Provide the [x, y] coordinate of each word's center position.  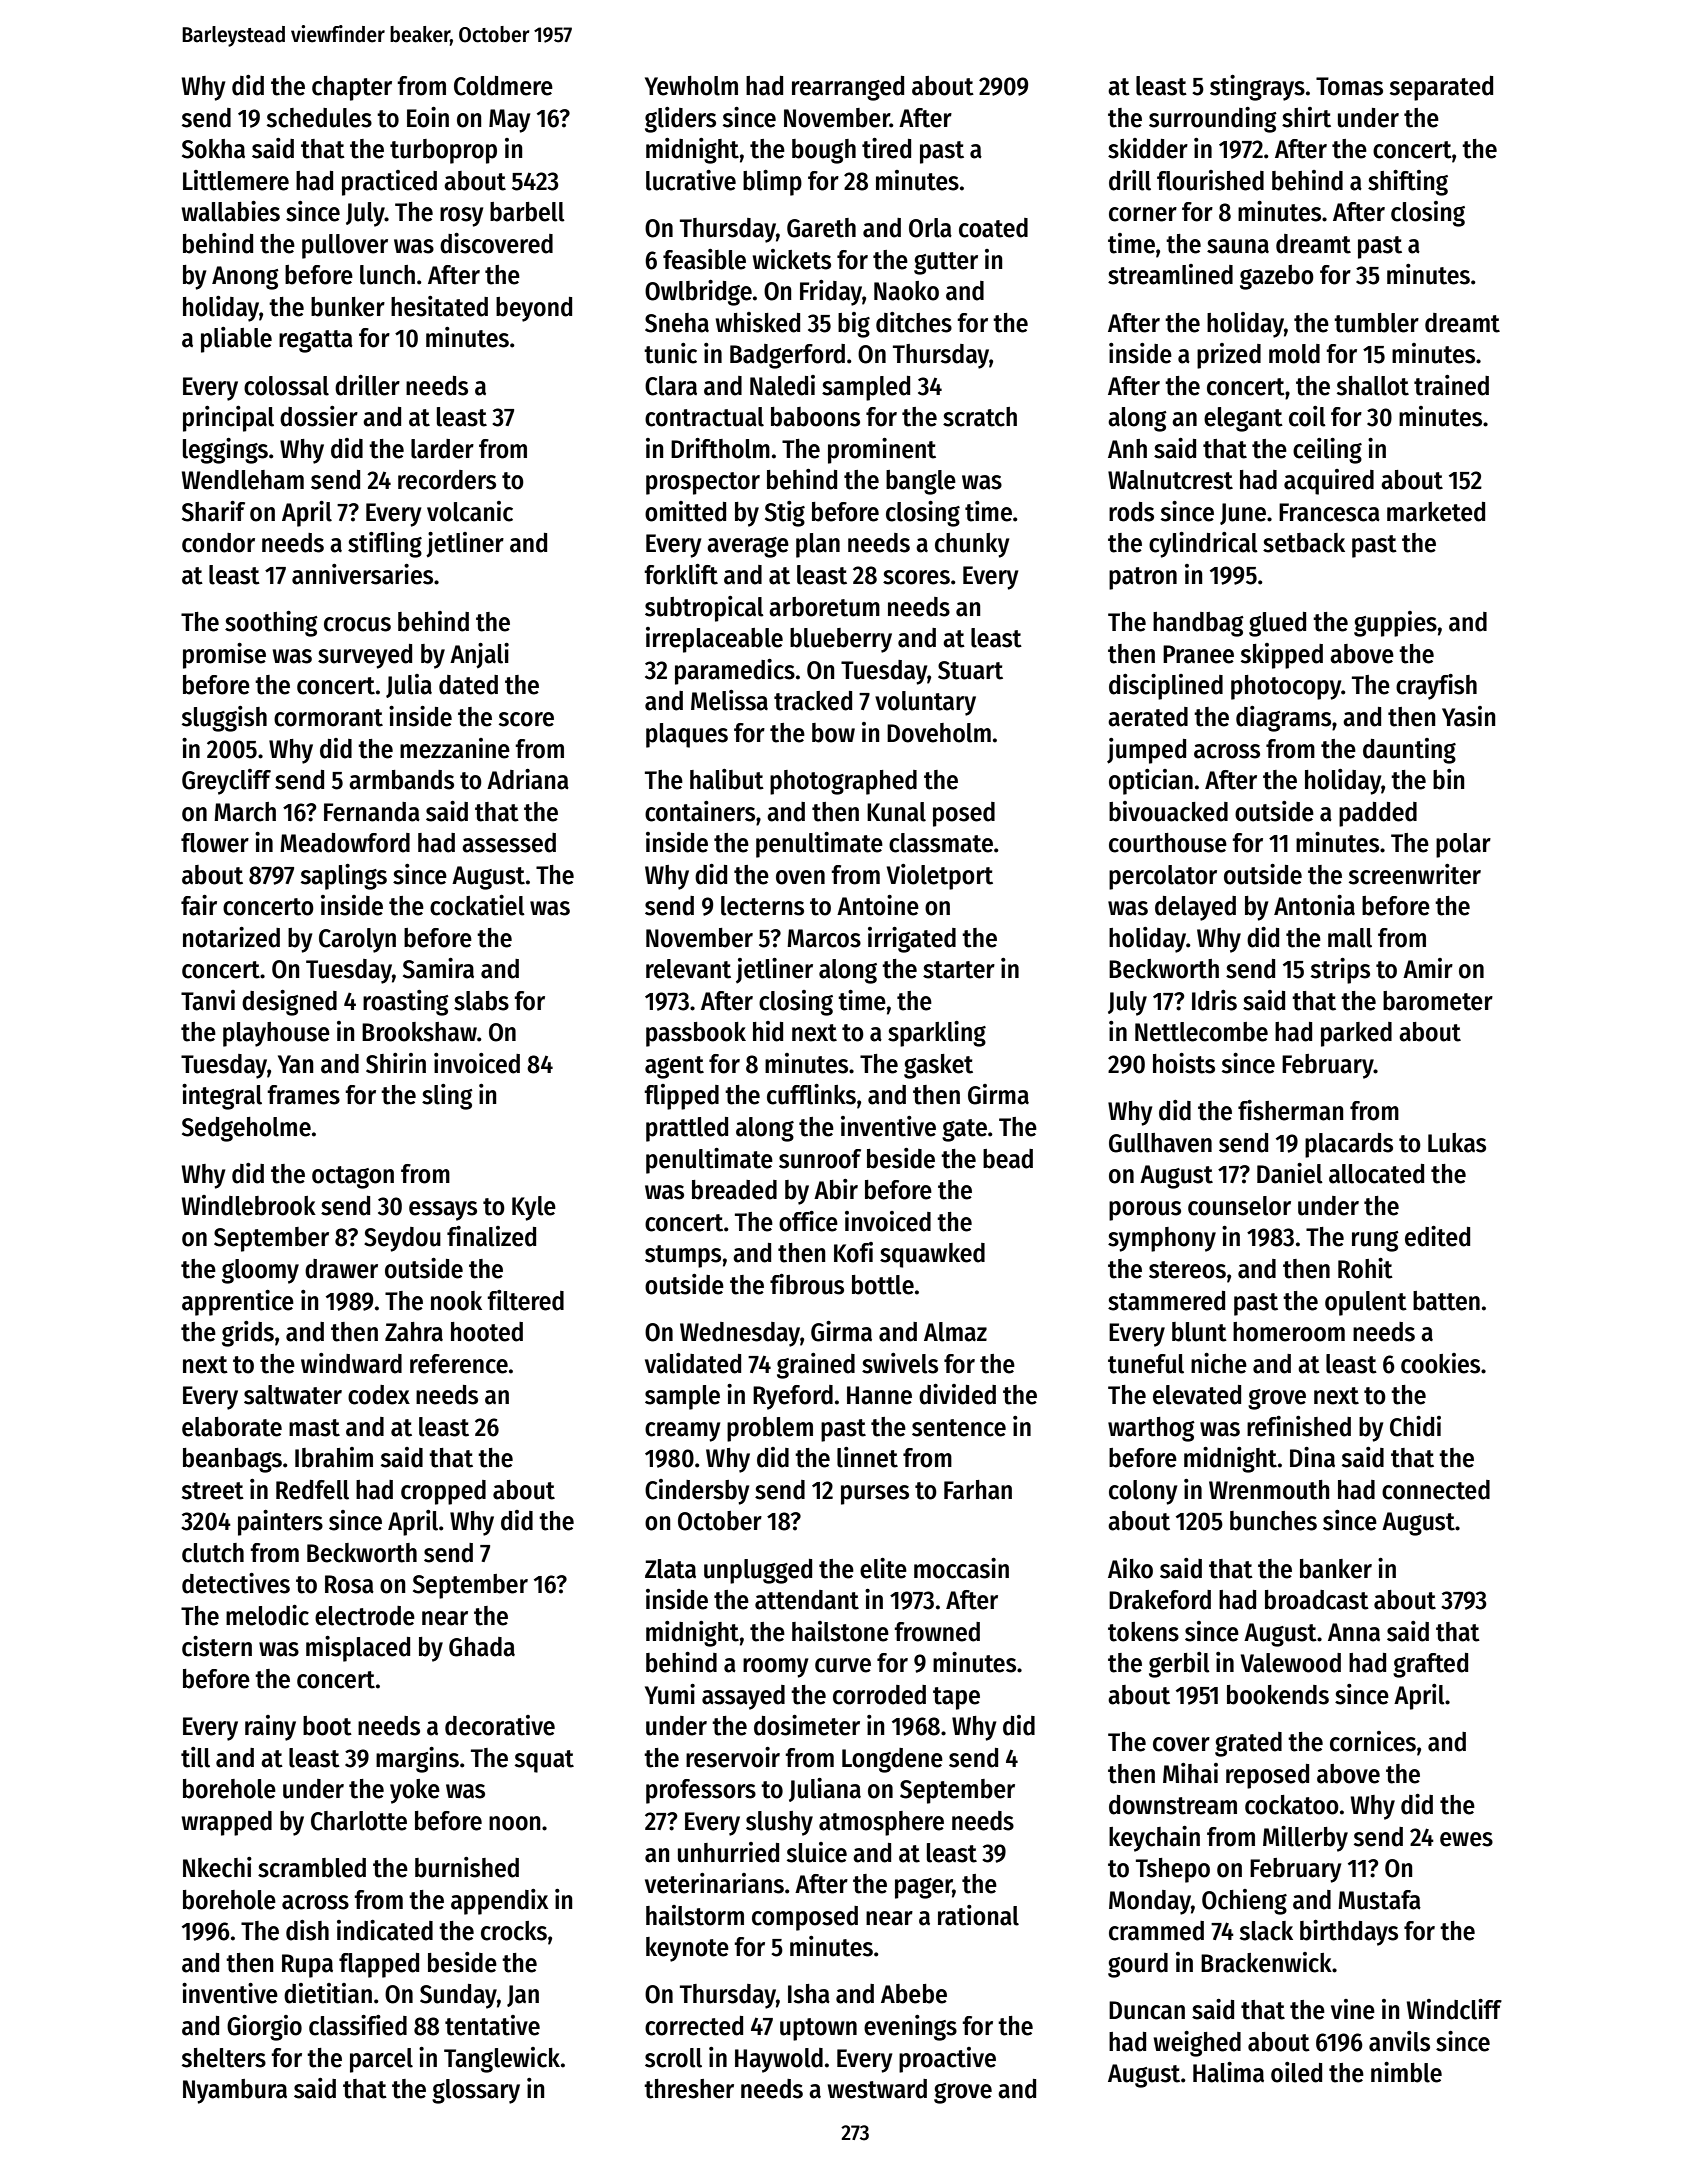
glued [1277, 624]
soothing [271, 624]
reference [459, 1364]
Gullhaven [1160, 1143]
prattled [687, 1129]
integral [222, 1097]
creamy [683, 1432]
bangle [921, 482]
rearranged [848, 88]
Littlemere [236, 180]
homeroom [1289, 1332]
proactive [947, 2060]
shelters [224, 2058]
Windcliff [1454, 2009]
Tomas [1349, 86]
